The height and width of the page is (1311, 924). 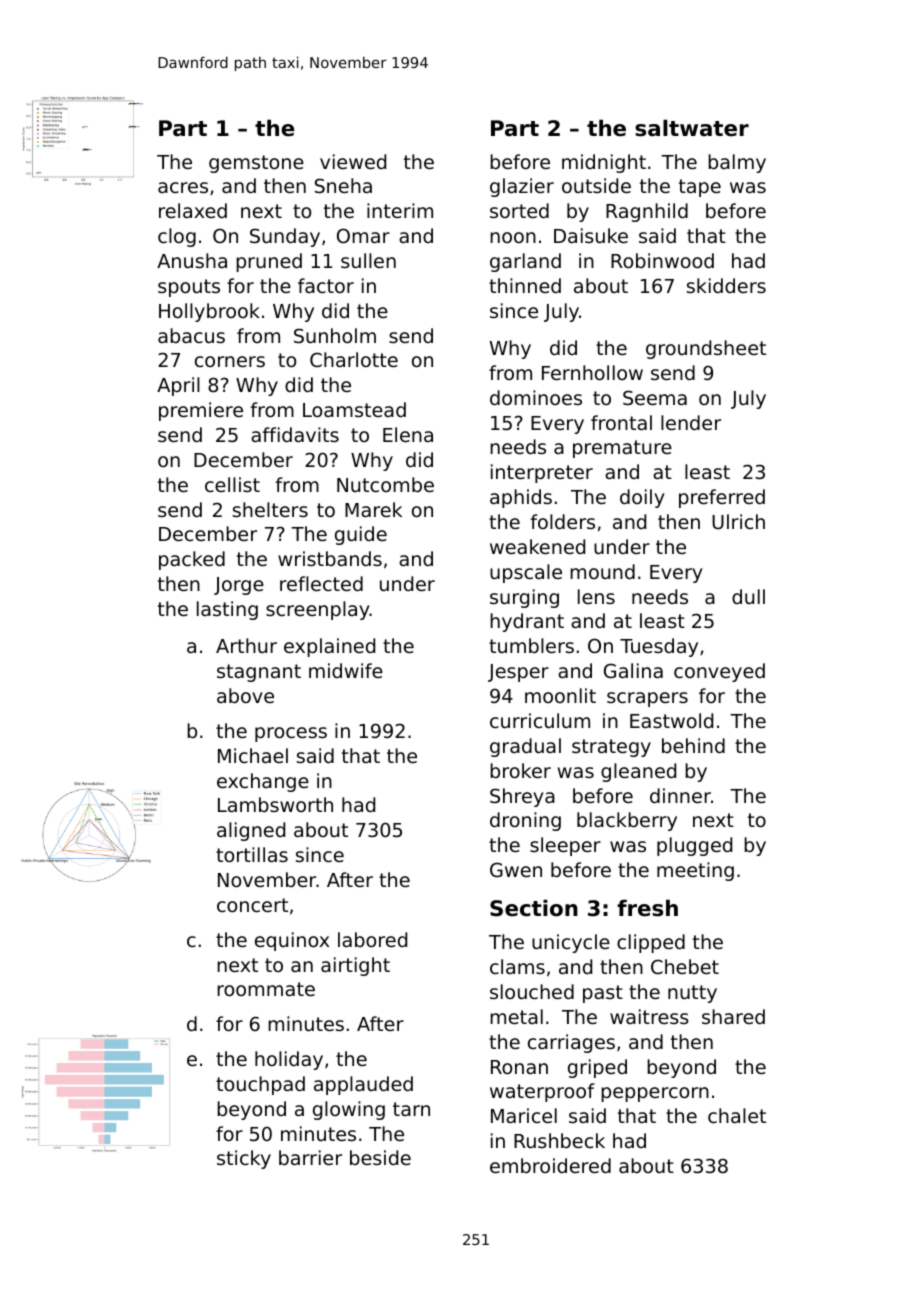 I want to click on midwife, so click(x=346, y=670).
